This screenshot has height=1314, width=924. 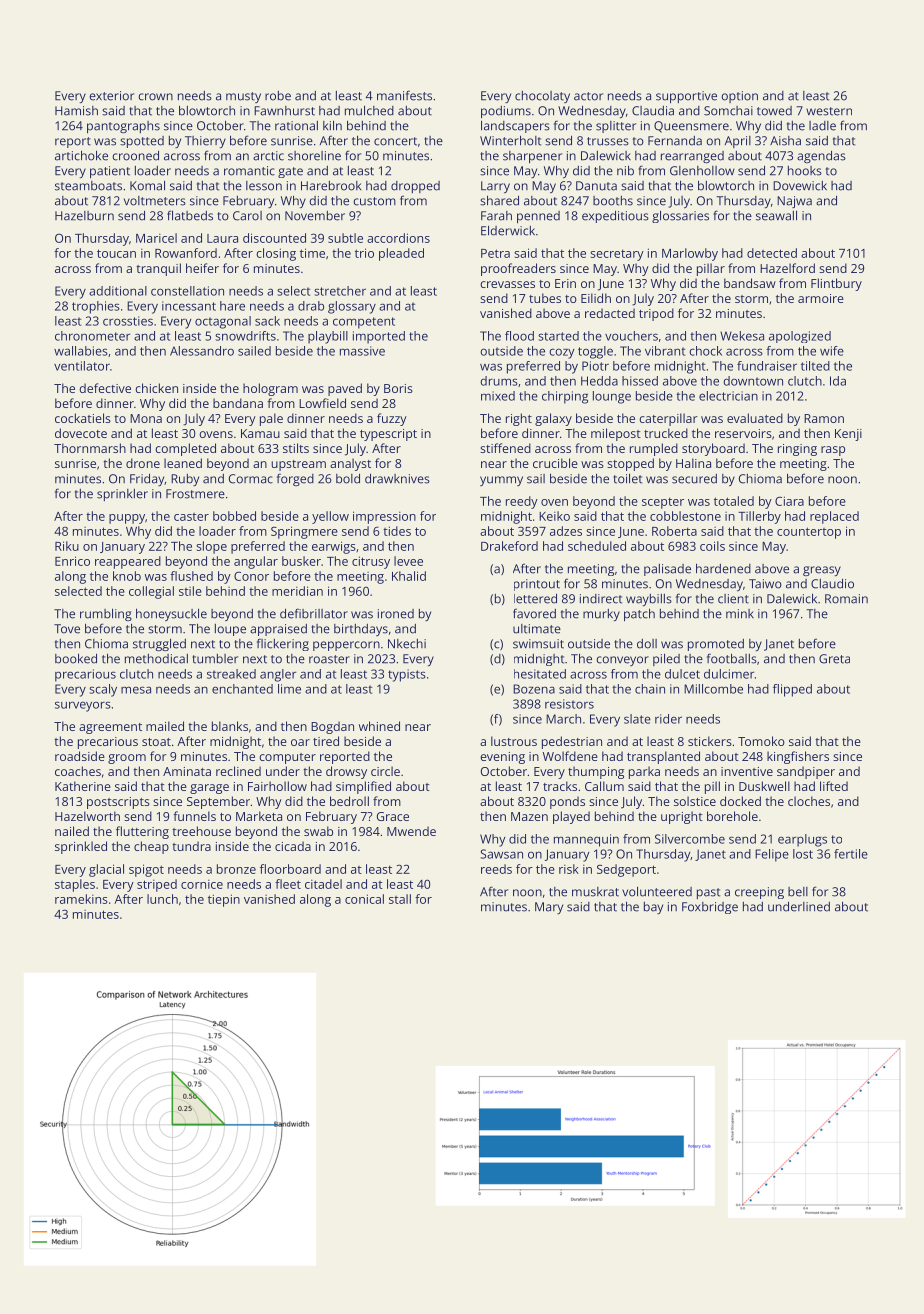 What do you see at coordinates (774, 111) in the screenshot?
I see `towed` at bounding box center [774, 111].
